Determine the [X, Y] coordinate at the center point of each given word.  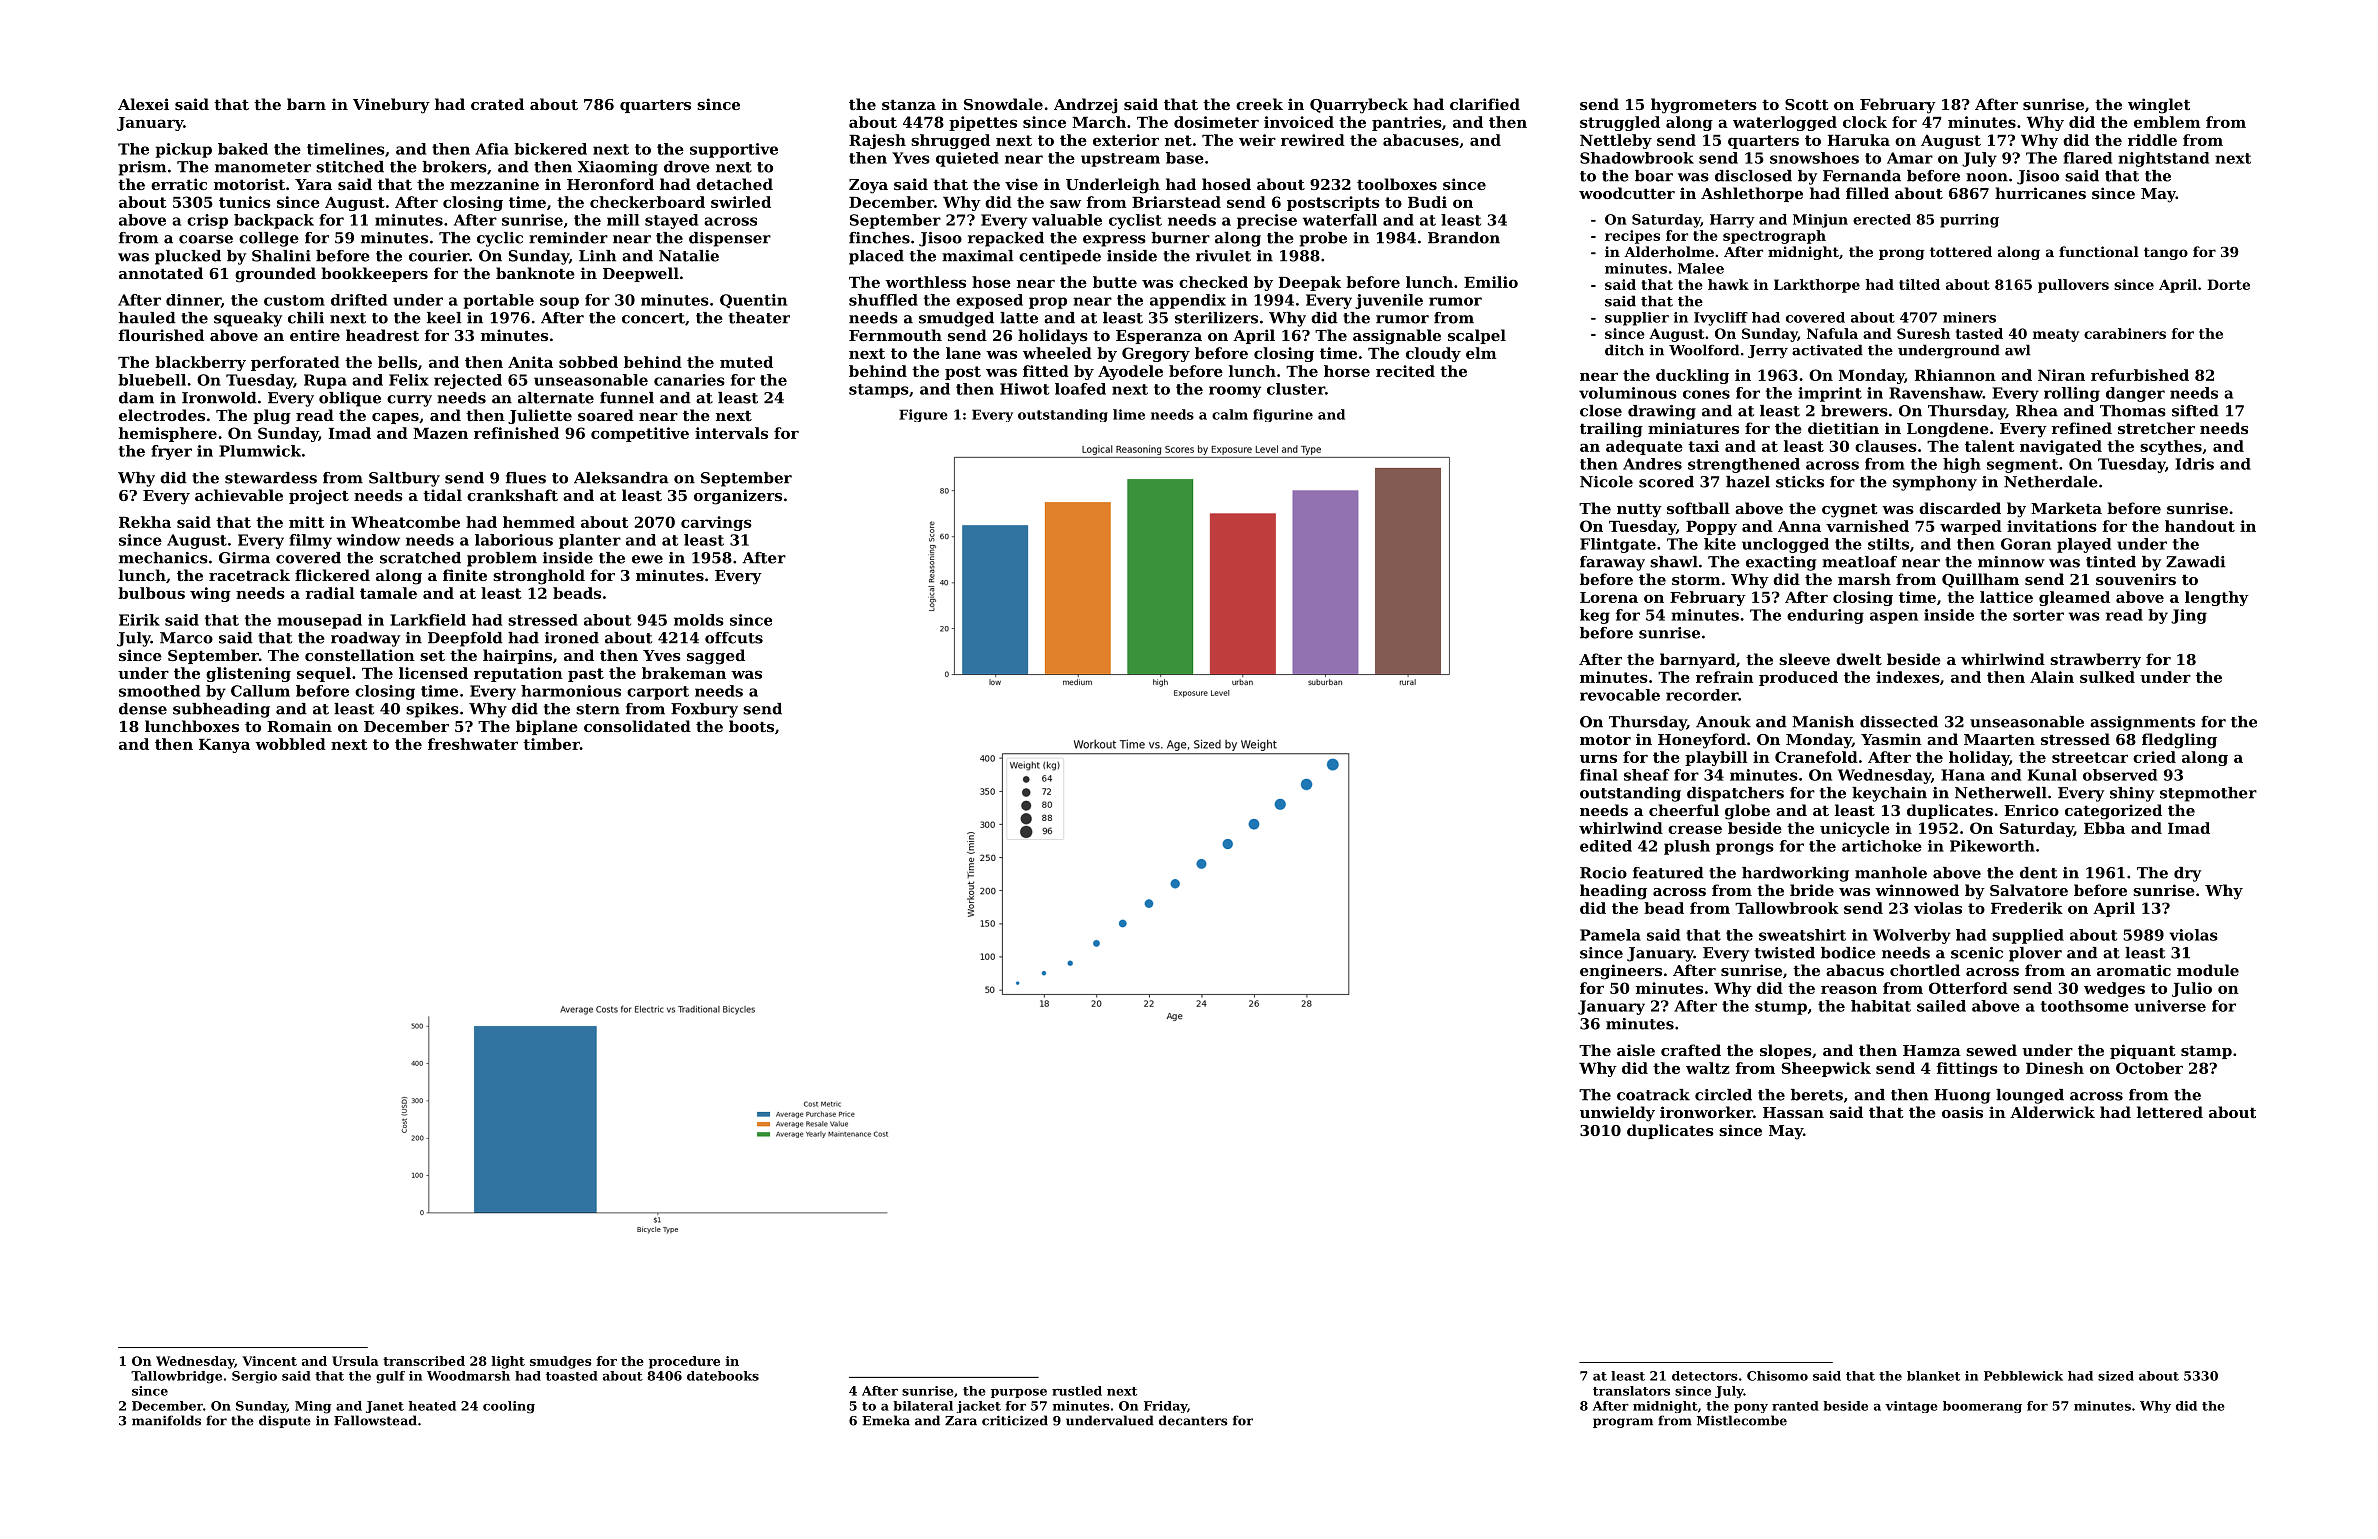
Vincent [269, 1361]
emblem [2167, 122]
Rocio [1603, 873]
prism [142, 168]
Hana [1963, 775]
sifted [2195, 411]
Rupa [325, 381]
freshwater [473, 744]
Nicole [1606, 482]
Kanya [224, 746]
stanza [909, 104]
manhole [1891, 873]
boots [751, 726]
